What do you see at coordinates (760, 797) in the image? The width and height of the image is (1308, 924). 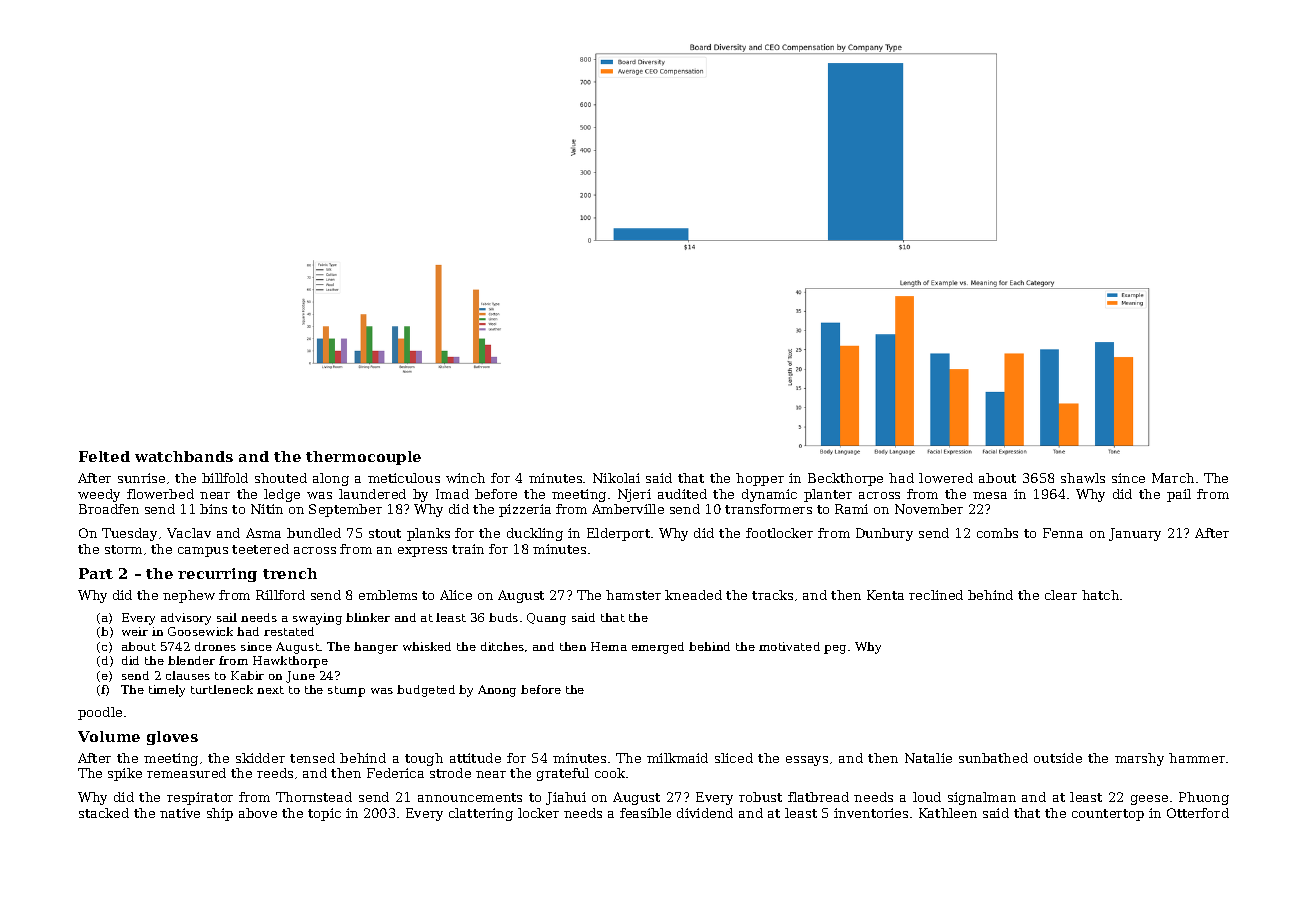 I see `robust` at bounding box center [760, 797].
